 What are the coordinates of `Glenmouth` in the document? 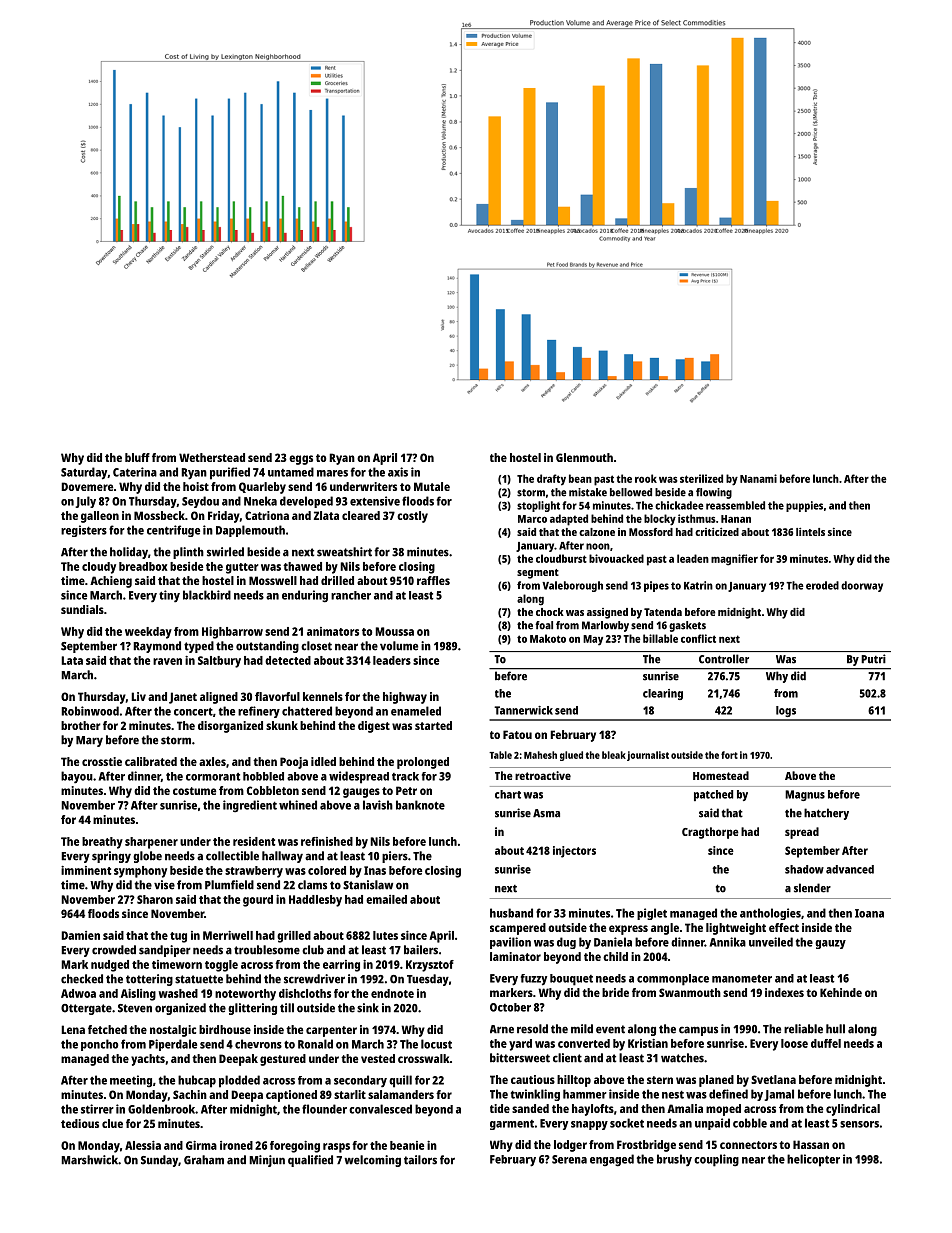 It's located at (584, 457).
